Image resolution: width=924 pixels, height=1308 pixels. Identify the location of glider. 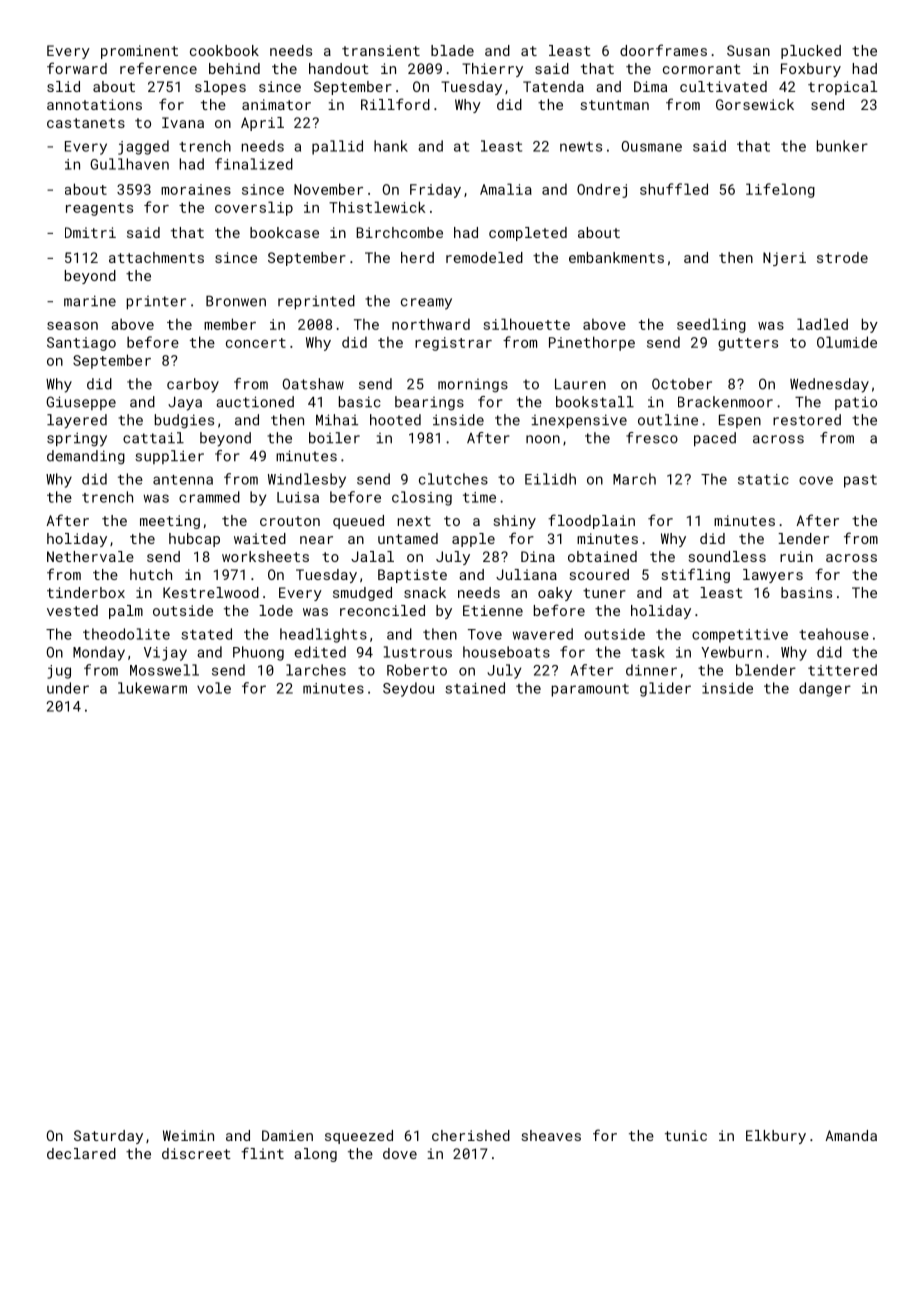
(665, 689).
